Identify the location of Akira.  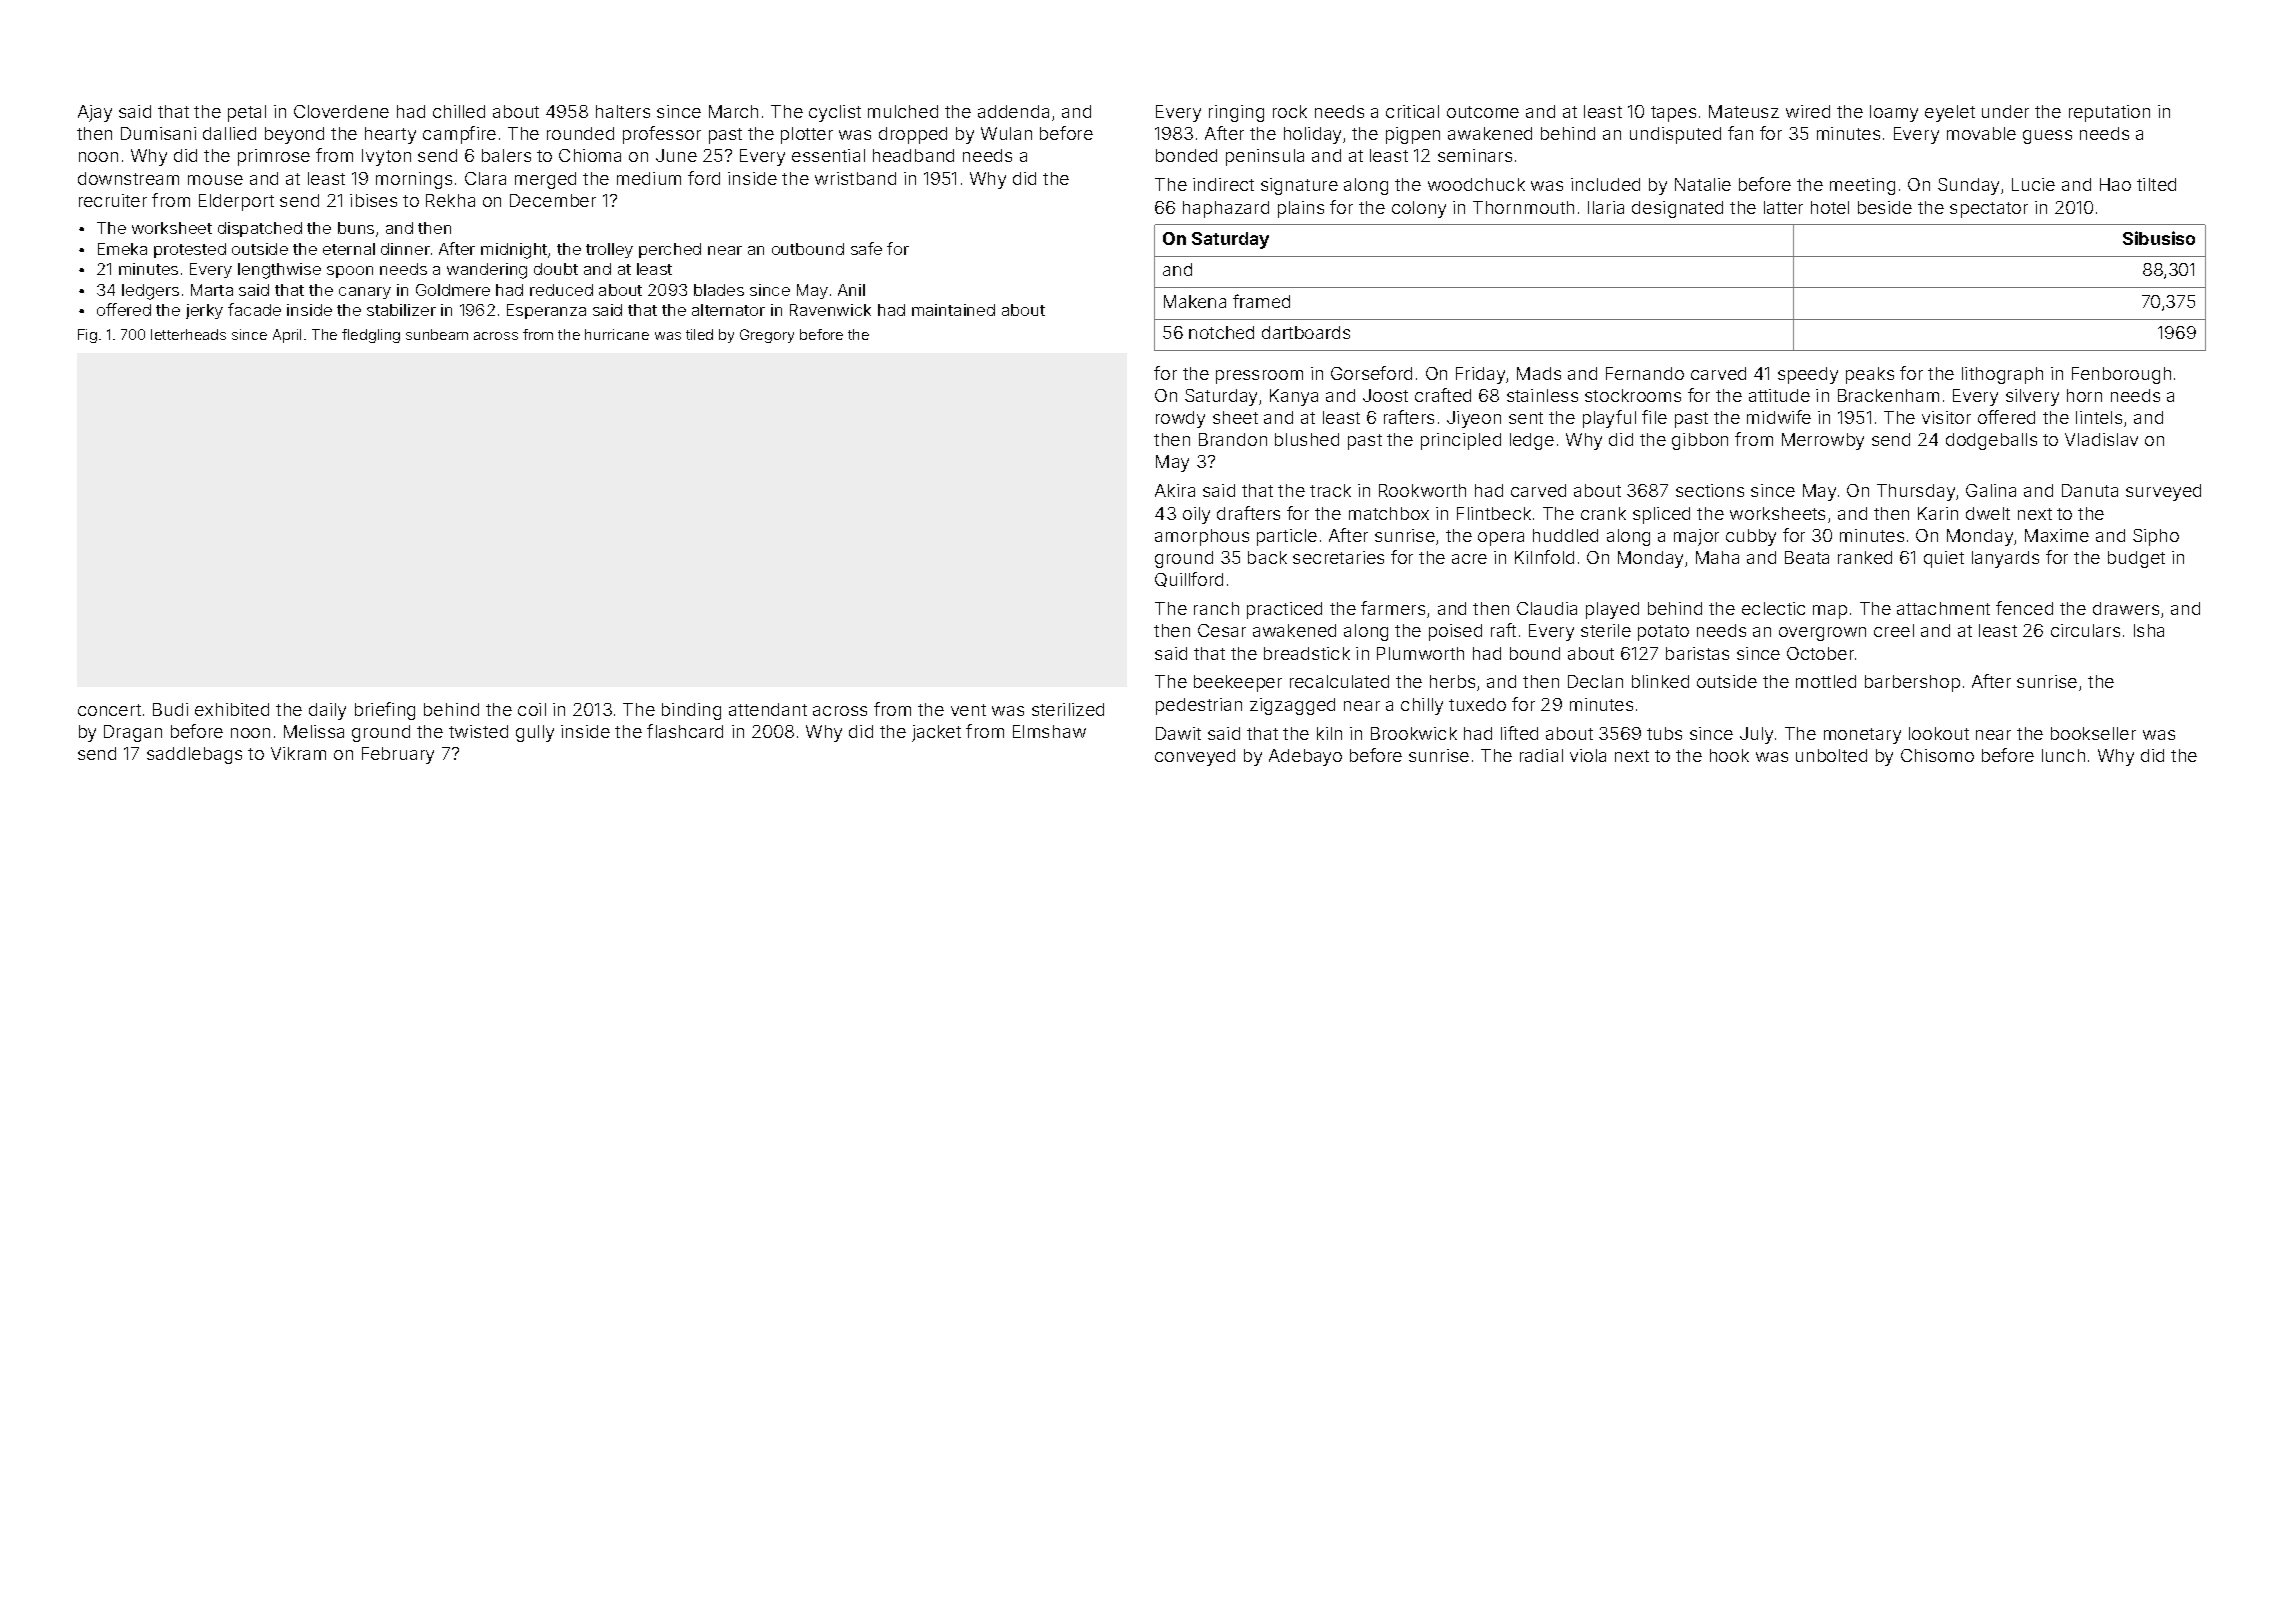
(1175, 490).
